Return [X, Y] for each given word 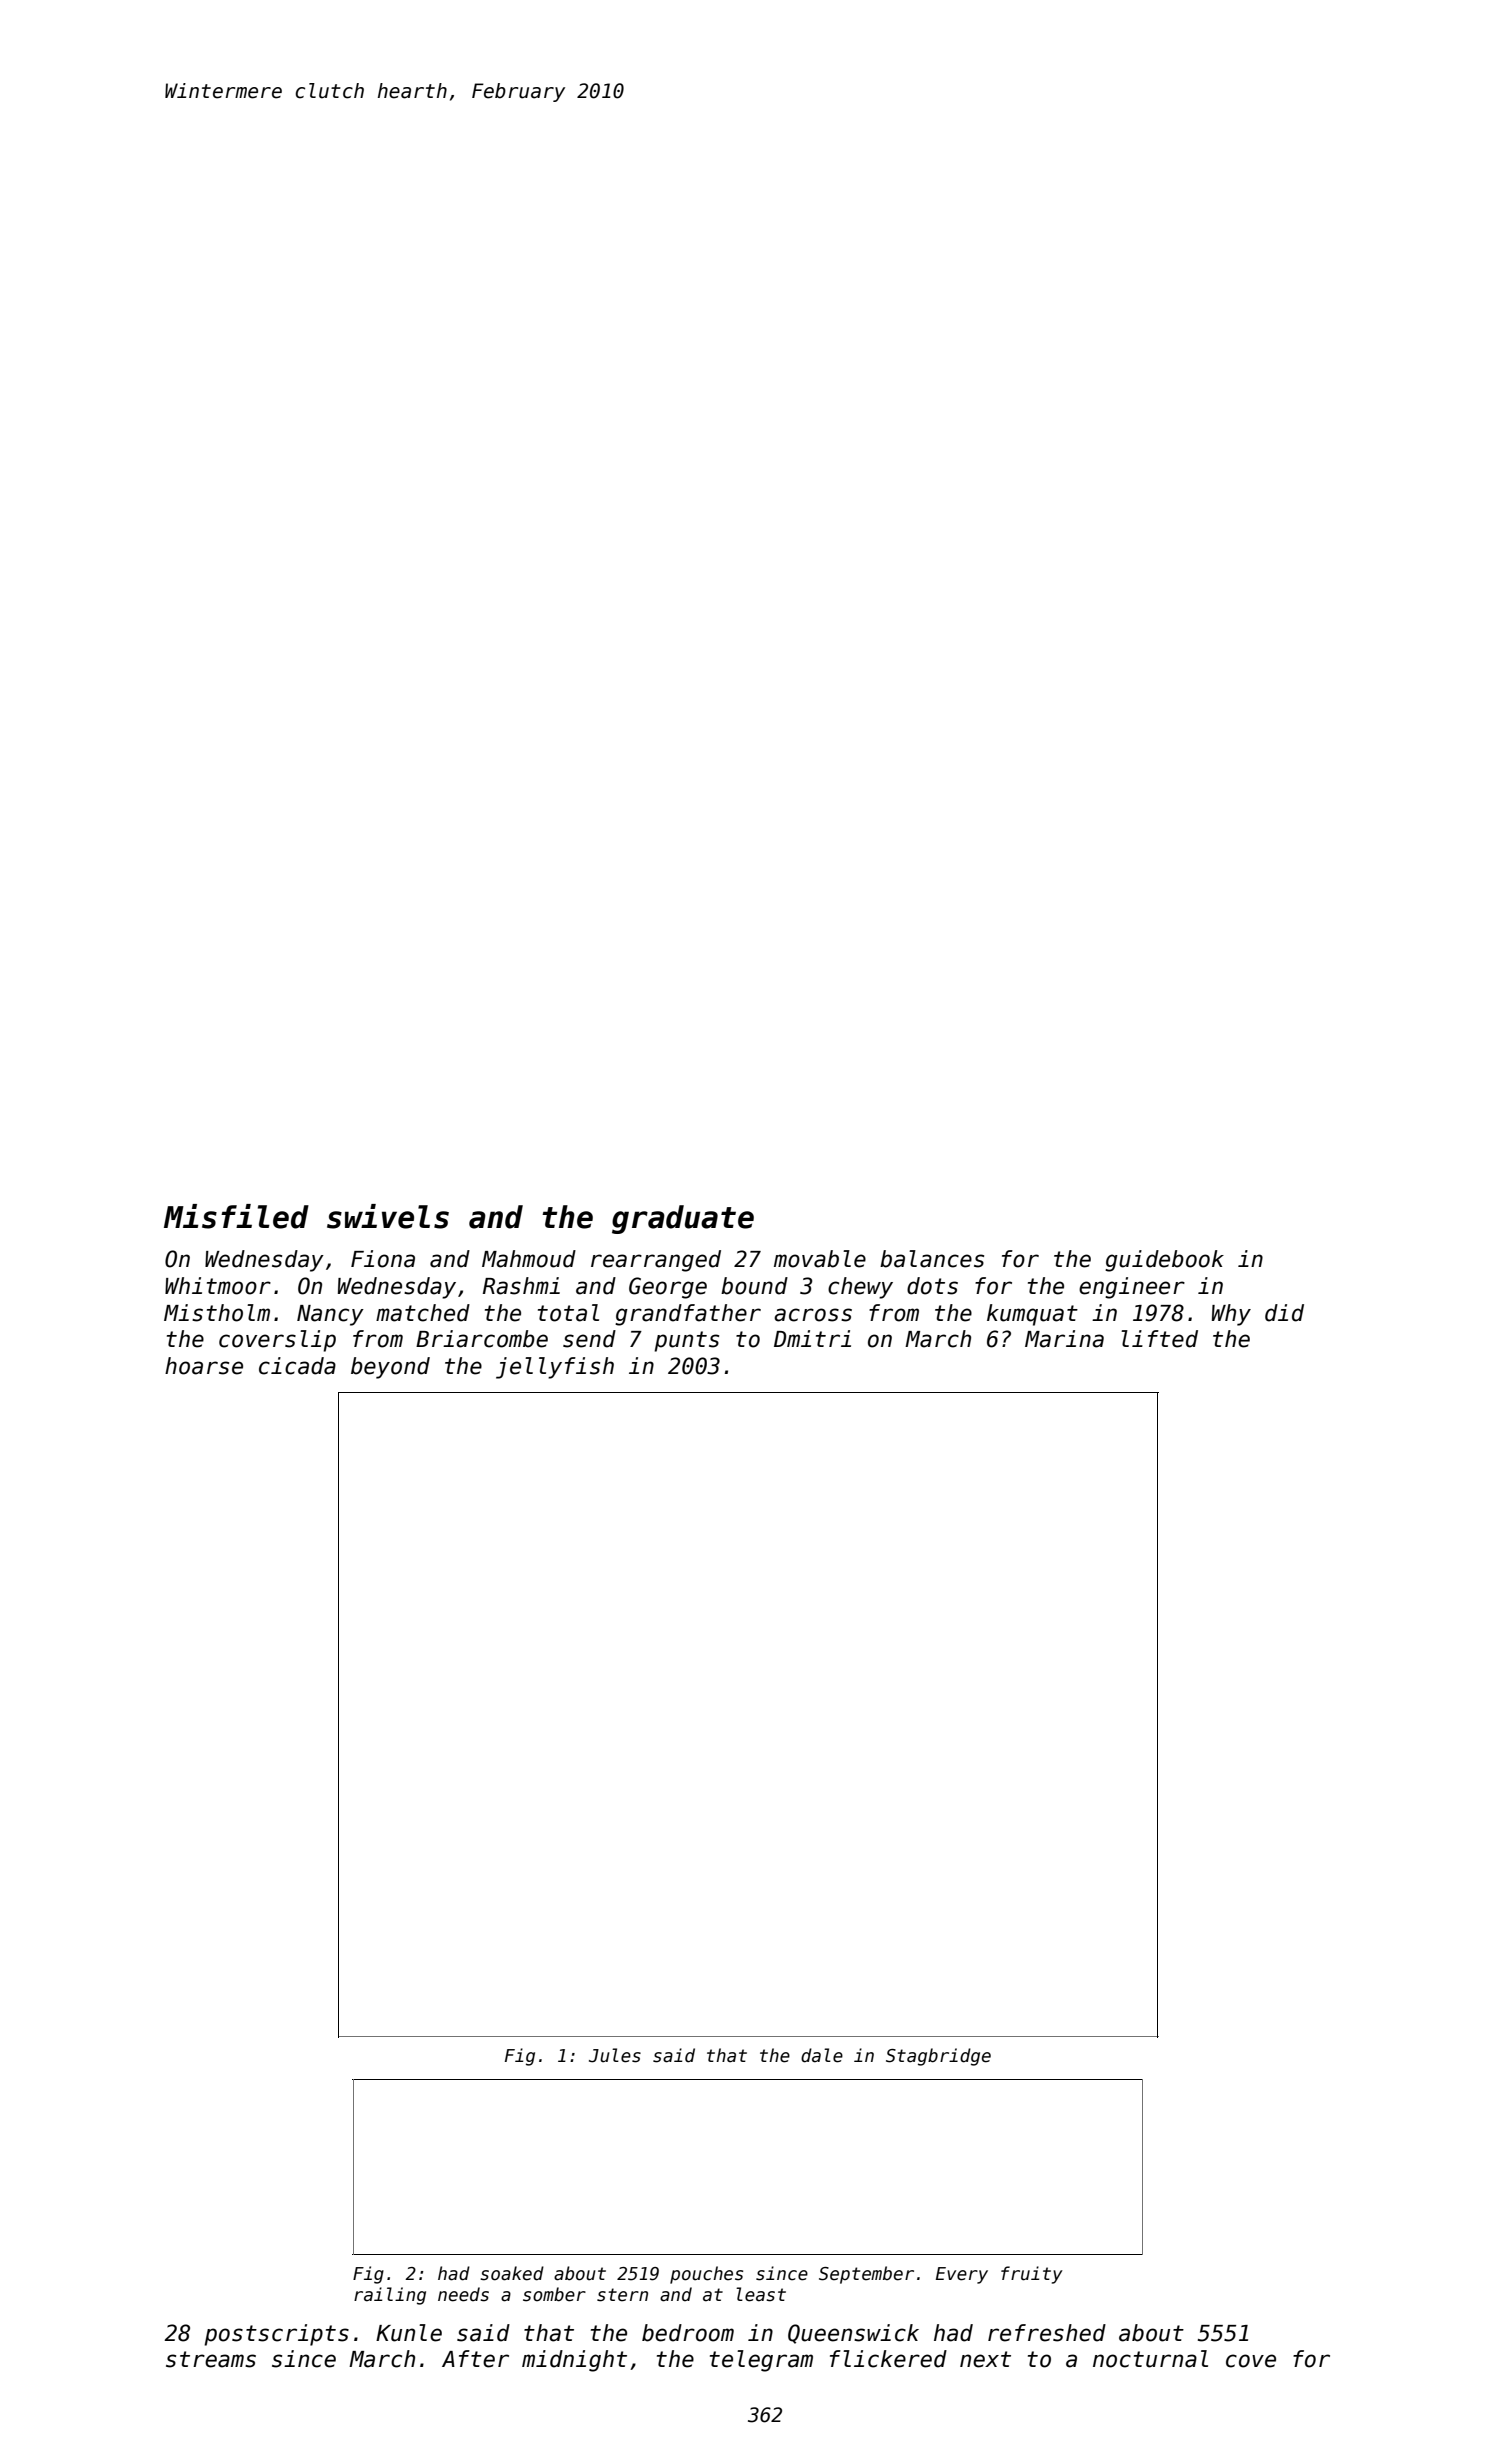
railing [390, 2296]
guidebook [1164, 1261]
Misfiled [236, 1216]
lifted [1159, 1339]
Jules [615, 2055]
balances [932, 1259]
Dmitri [812, 1338]
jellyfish [555, 1368]
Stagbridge [938, 2057]
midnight [574, 2361]
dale [822, 2055]
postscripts [276, 2335]
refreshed [1047, 2333]
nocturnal [1150, 2359]
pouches [706, 2275]
